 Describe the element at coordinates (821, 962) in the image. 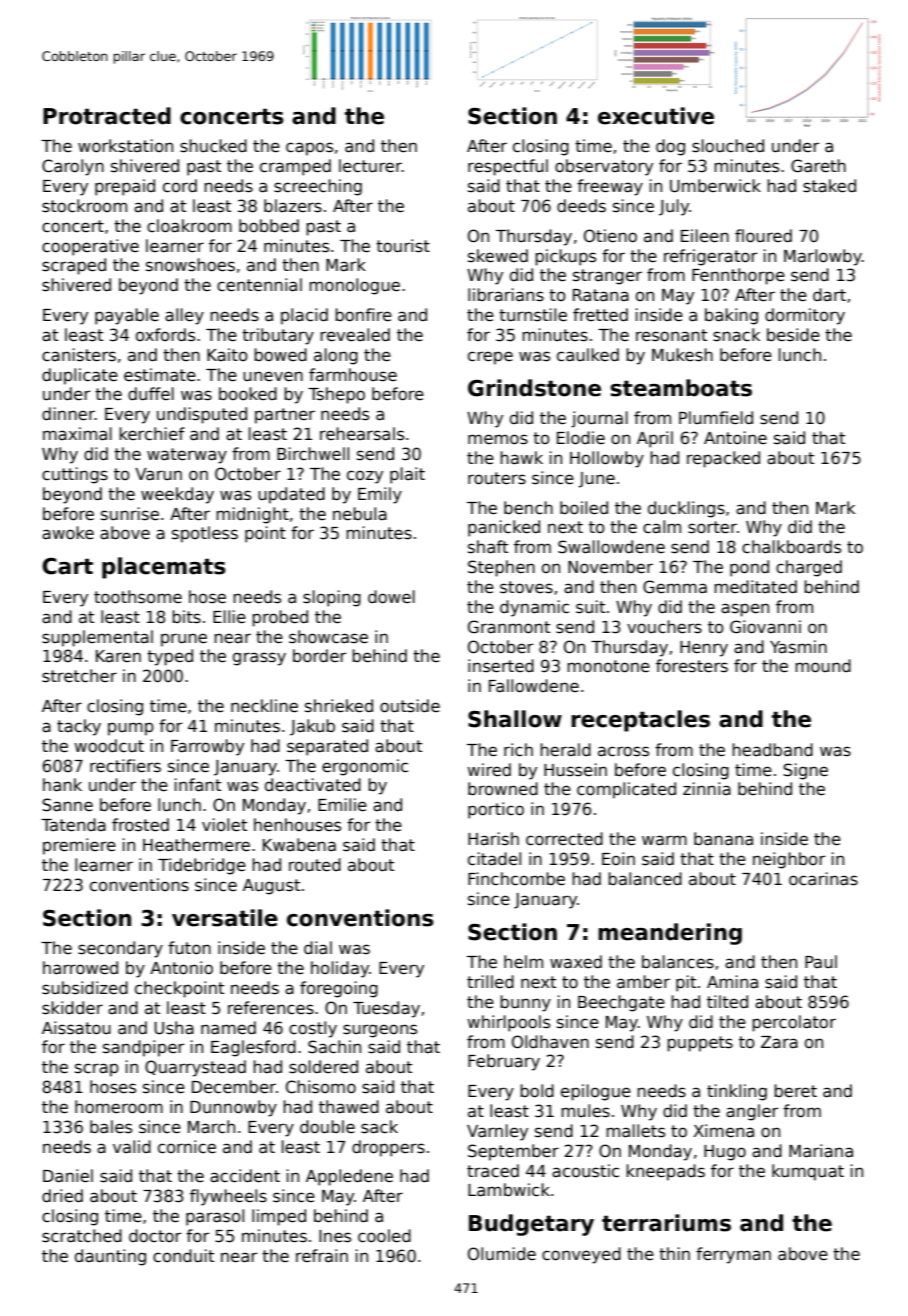

I see `Paul` at that location.
